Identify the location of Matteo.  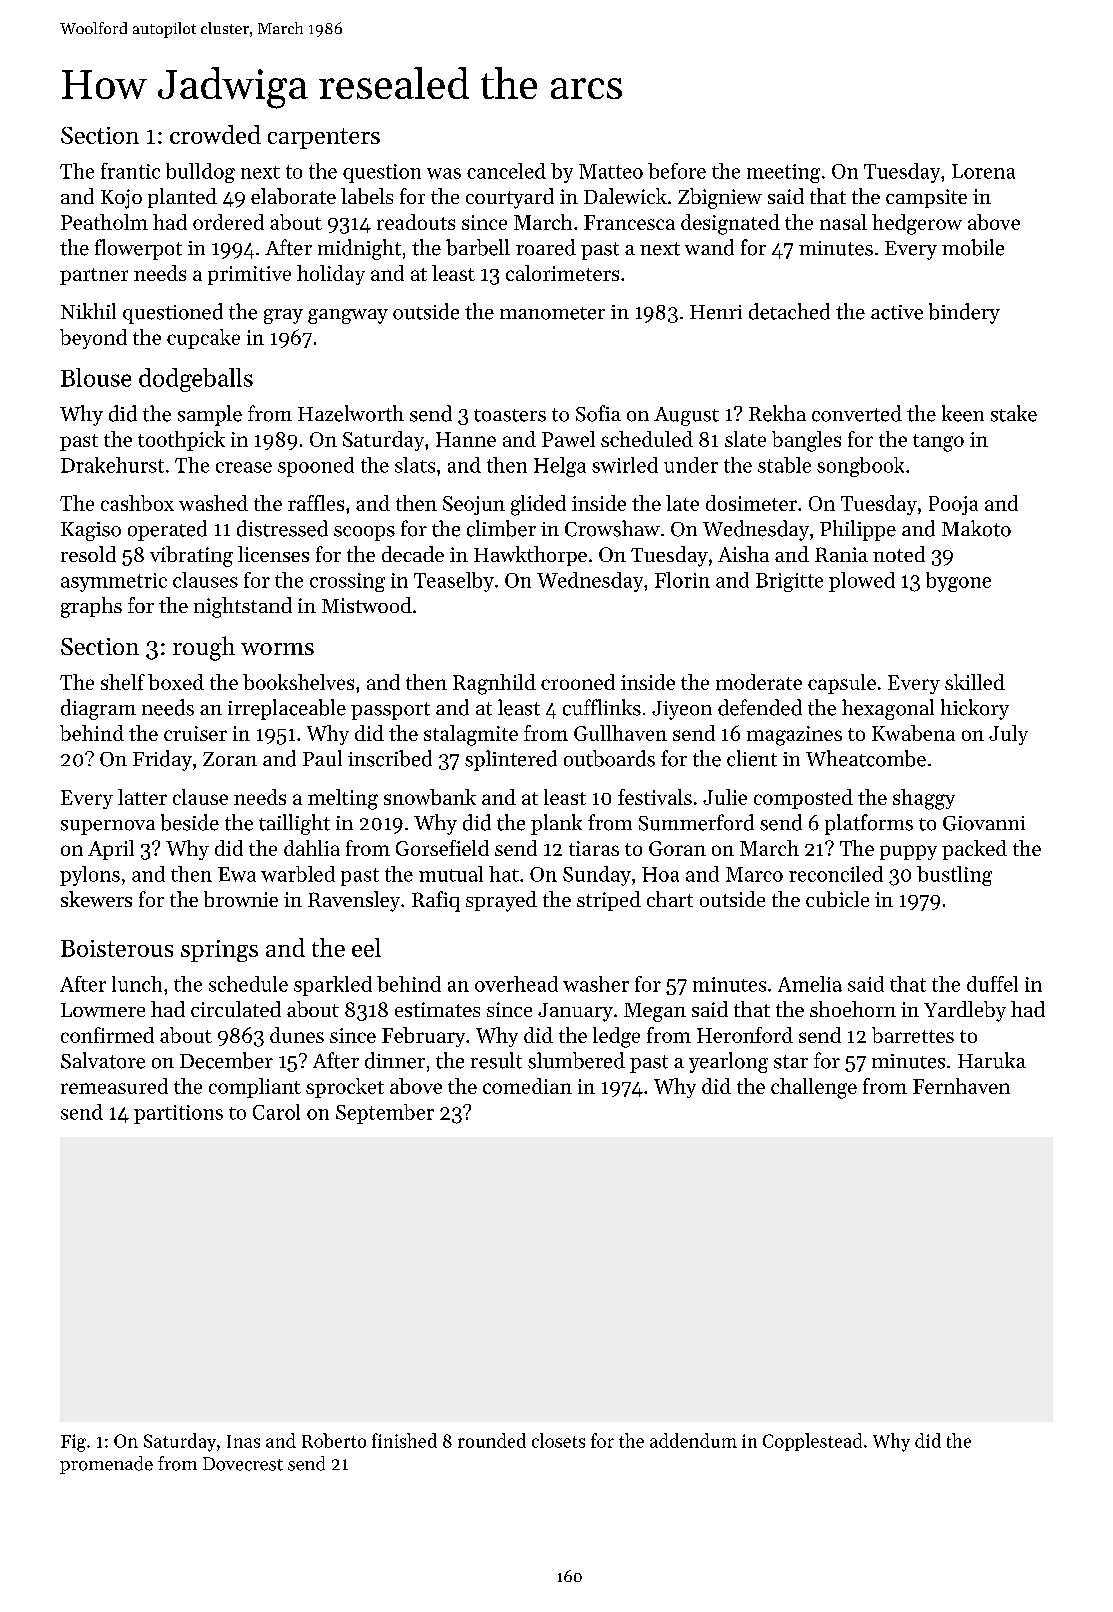
(611, 171).
